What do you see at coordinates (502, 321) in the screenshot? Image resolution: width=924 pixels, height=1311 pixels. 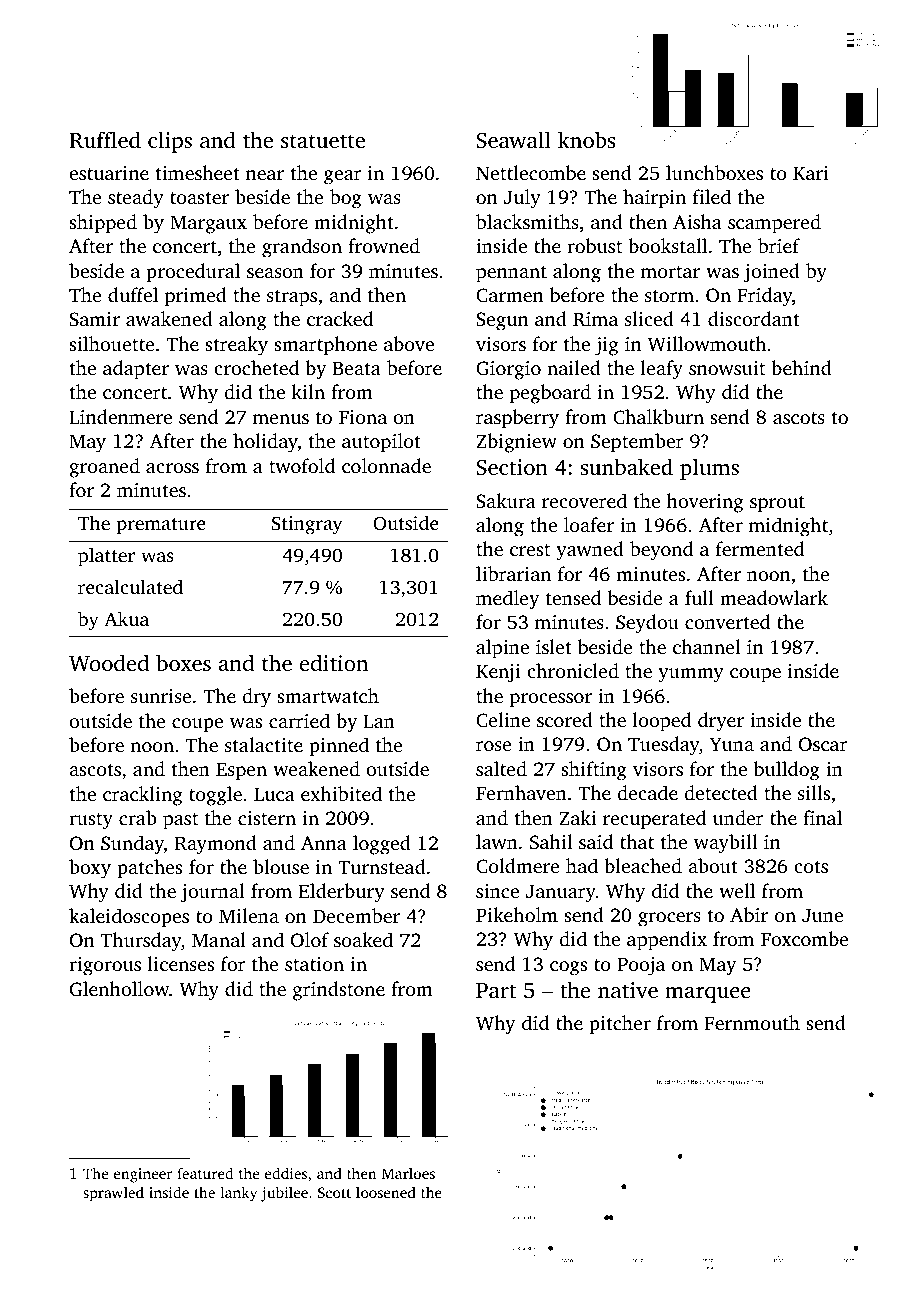 I see `Segun` at bounding box center [502, 321].
